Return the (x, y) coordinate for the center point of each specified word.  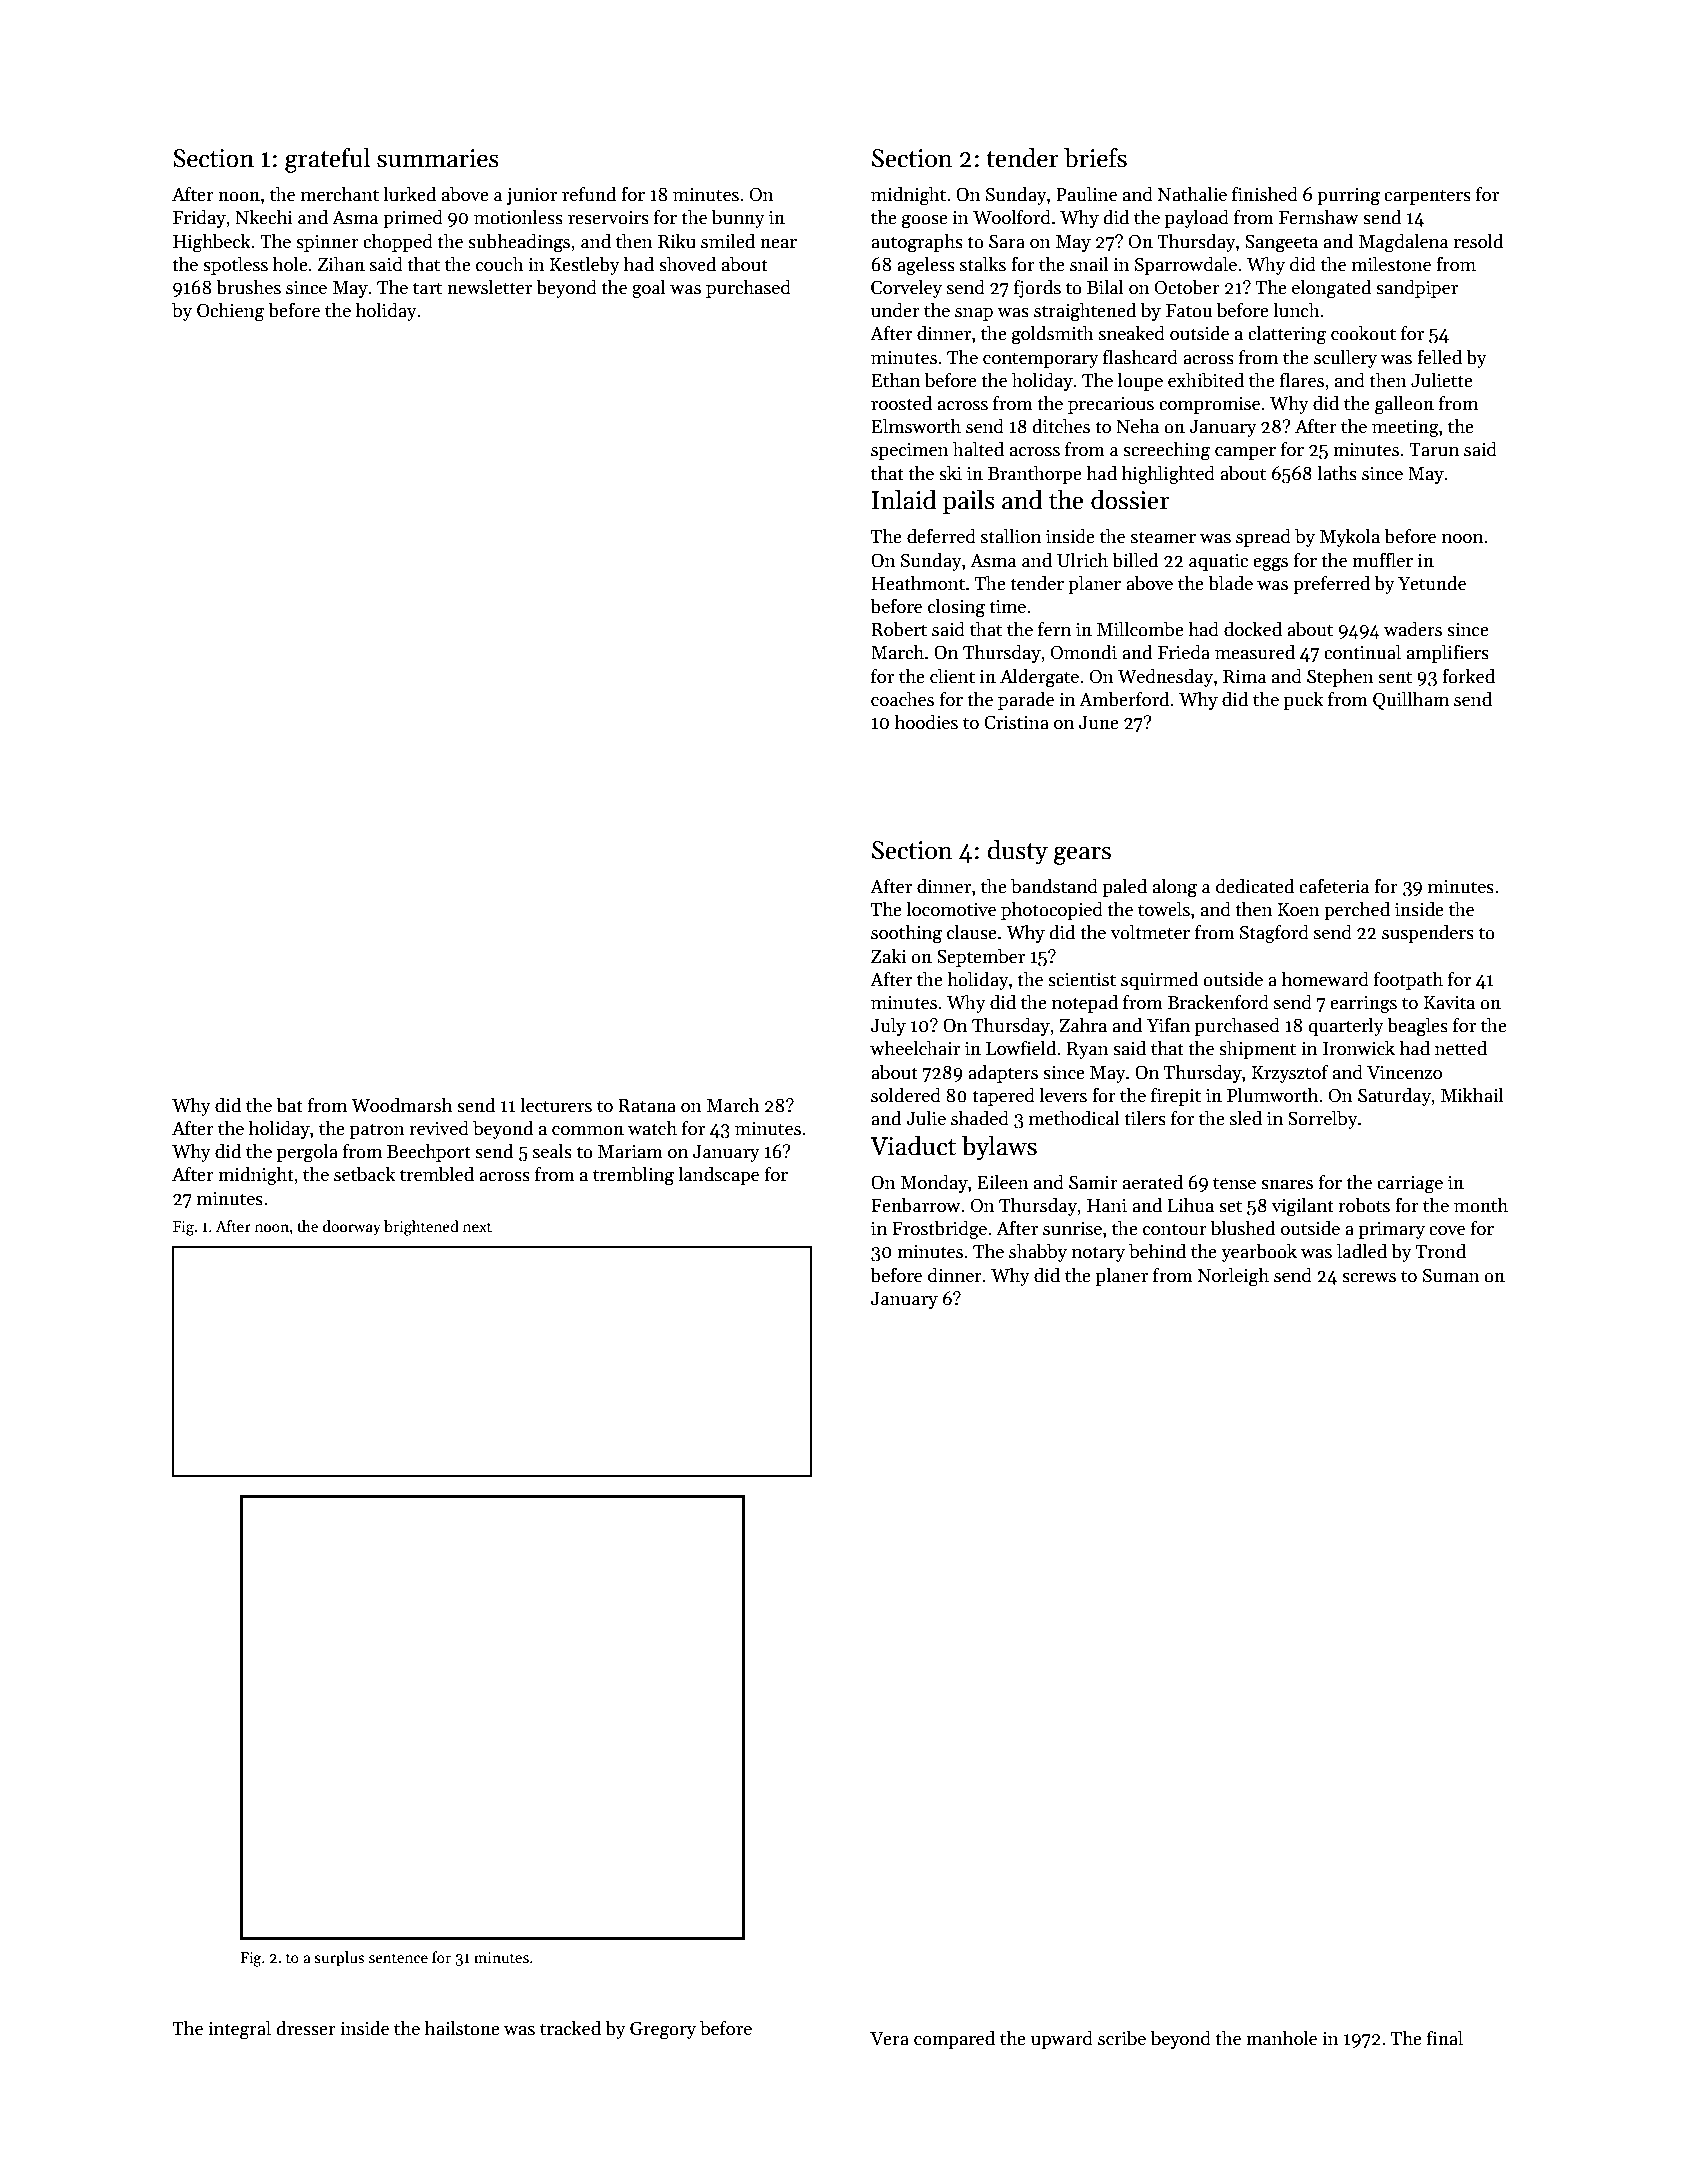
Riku (677, 241)
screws (1369, 1278)
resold (1478, 241)
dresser (306, 2028)
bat (289, 1105)
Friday (199, 218)
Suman (1451, 1275)
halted (978, 449)
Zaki (889, 956)
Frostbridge (939, 1230)
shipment (1257, 1050)
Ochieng (230, 312)
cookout (1363, 333)
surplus (339, 1958)
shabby (1038, 1252)
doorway (352, 1227)
